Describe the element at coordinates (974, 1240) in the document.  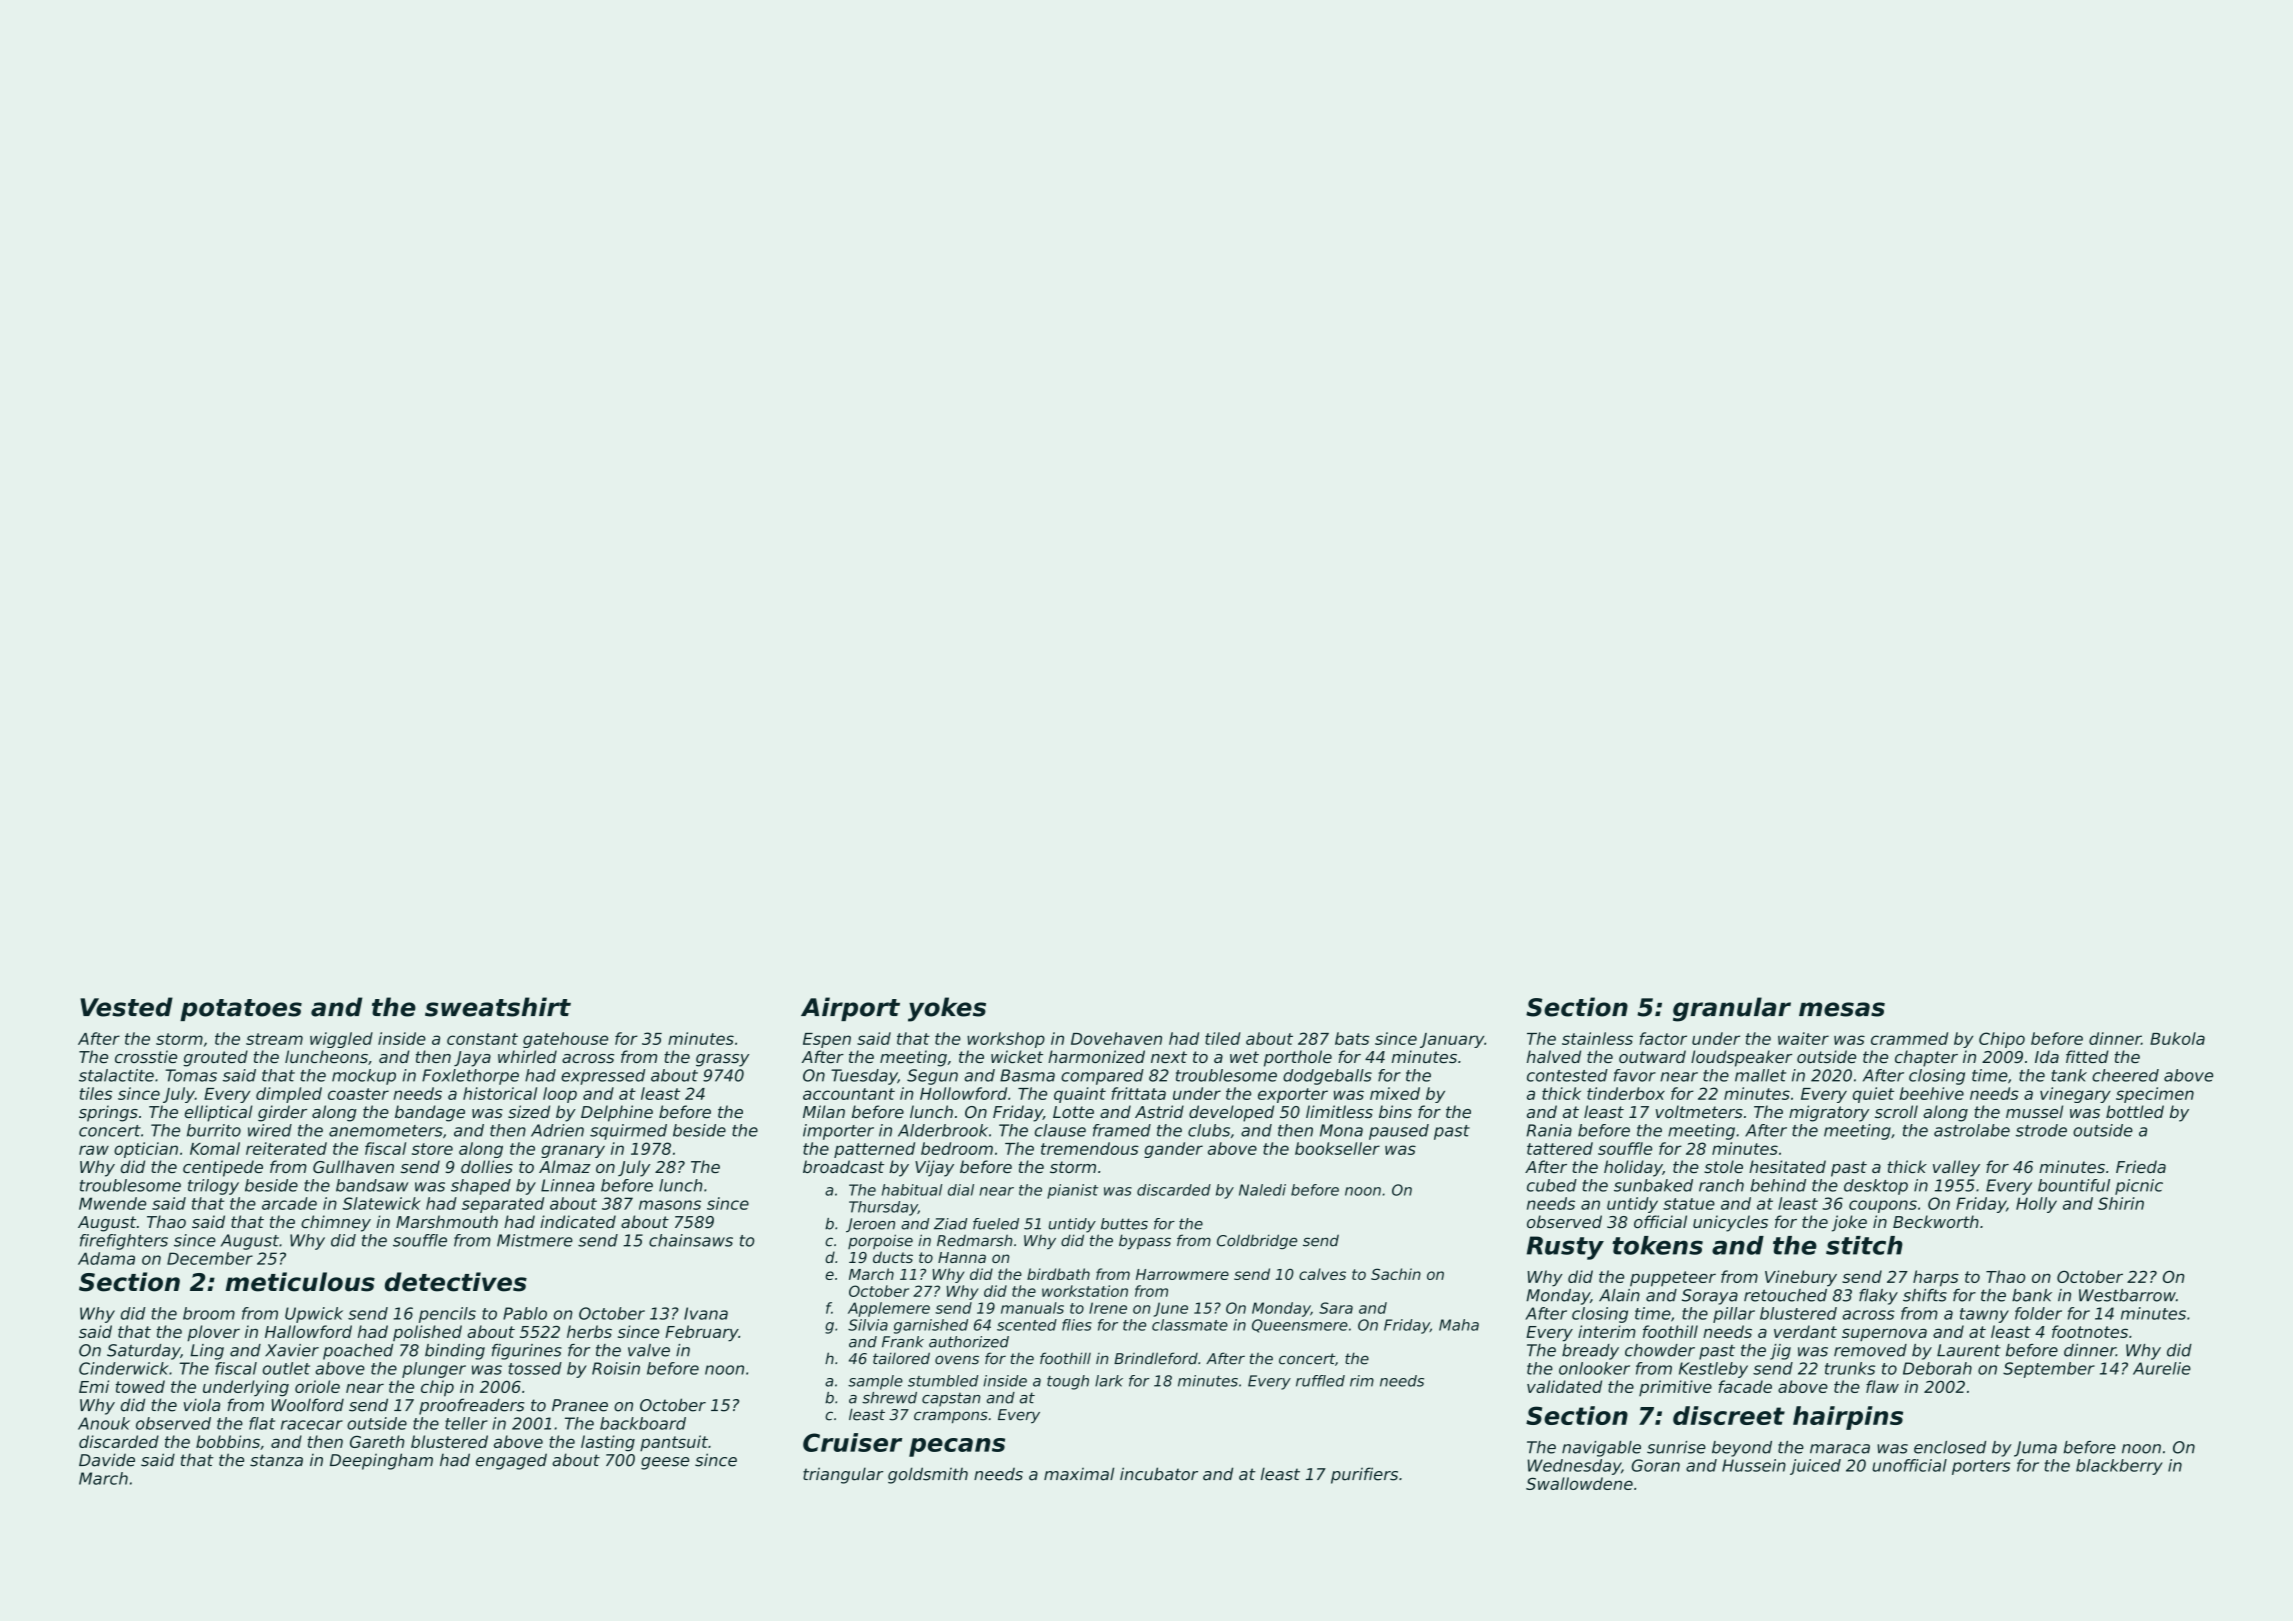
I see `Redmarsh` at that location.
